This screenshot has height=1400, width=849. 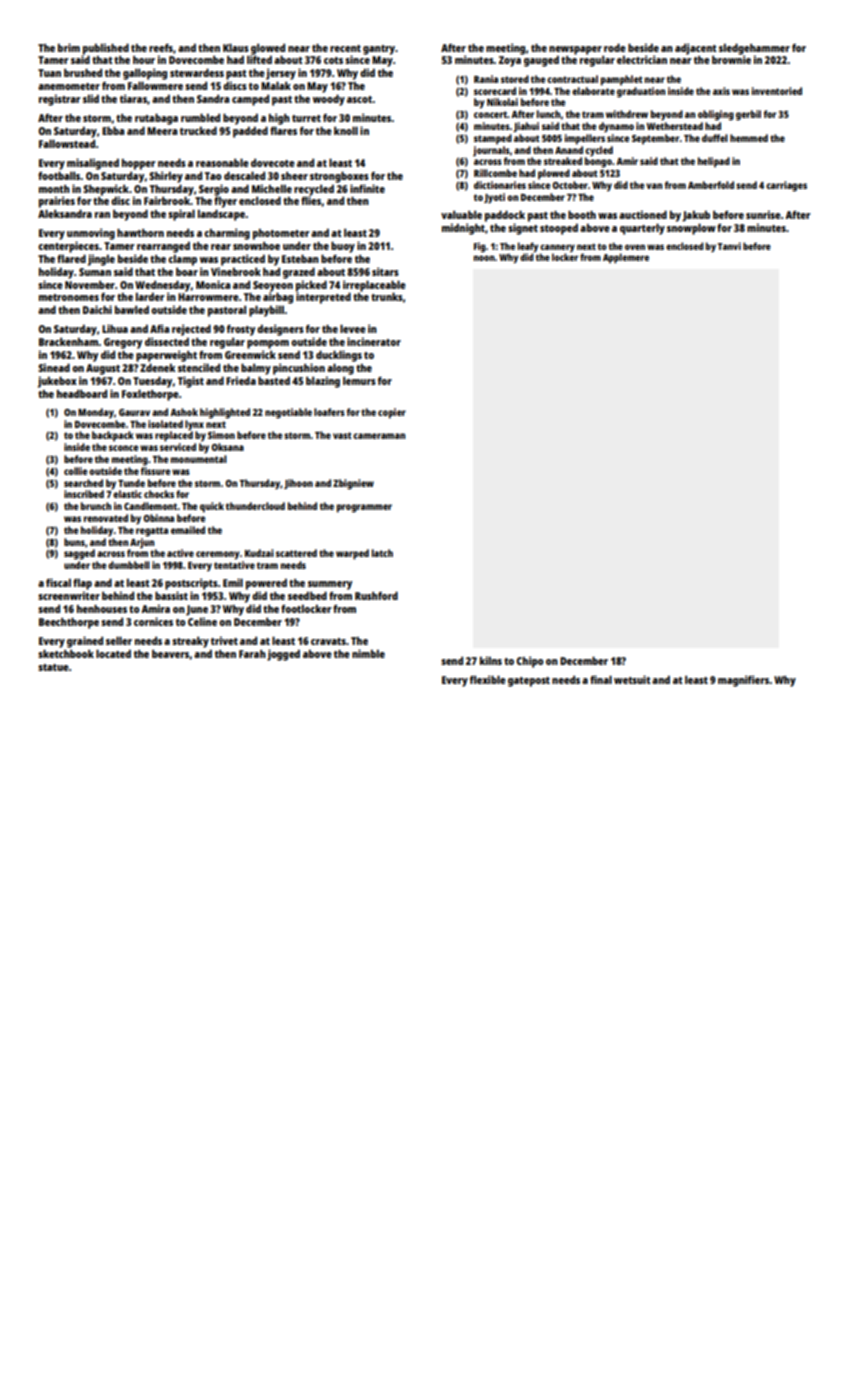 I want to click on gatepost, so click(x=529, y=682).
